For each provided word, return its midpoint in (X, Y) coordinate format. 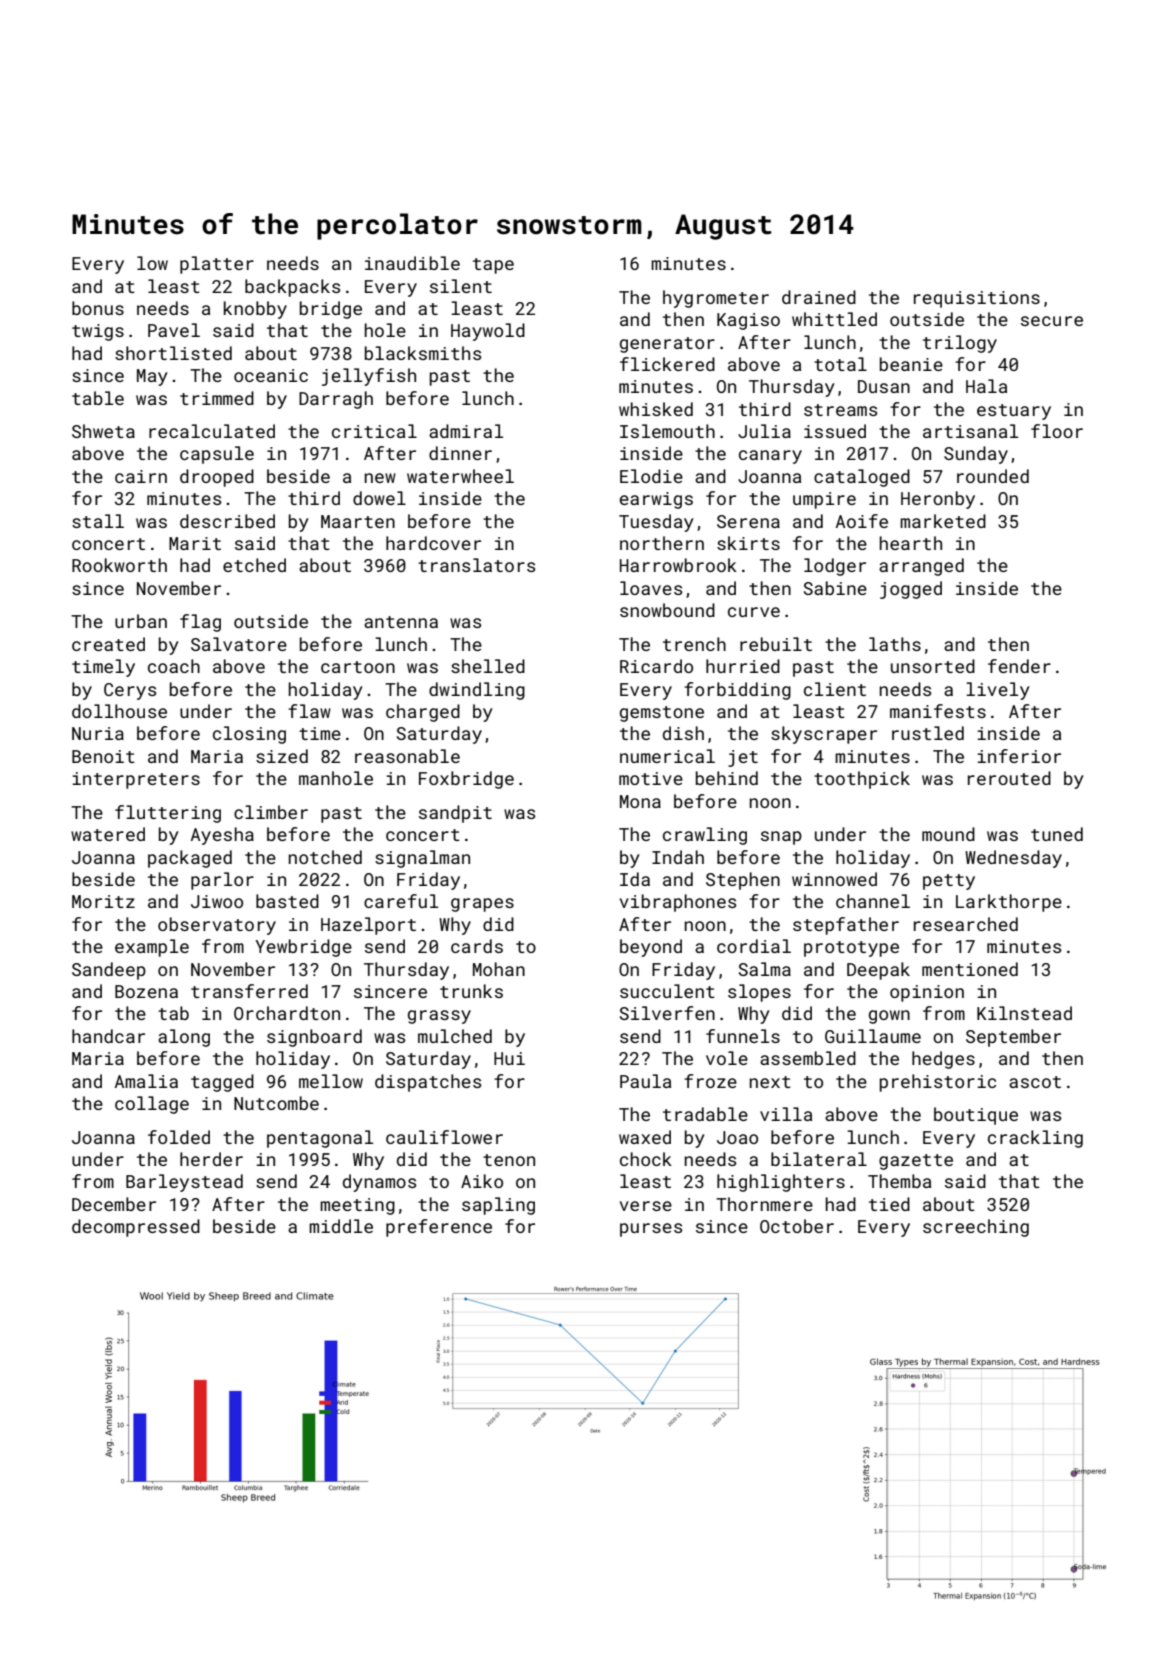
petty (949, 882)
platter (217, 265)
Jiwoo (217, 901)
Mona (640, 801)
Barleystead (184, 1183)
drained (819, 297)
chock (646, 1159)
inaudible (412, 263)
